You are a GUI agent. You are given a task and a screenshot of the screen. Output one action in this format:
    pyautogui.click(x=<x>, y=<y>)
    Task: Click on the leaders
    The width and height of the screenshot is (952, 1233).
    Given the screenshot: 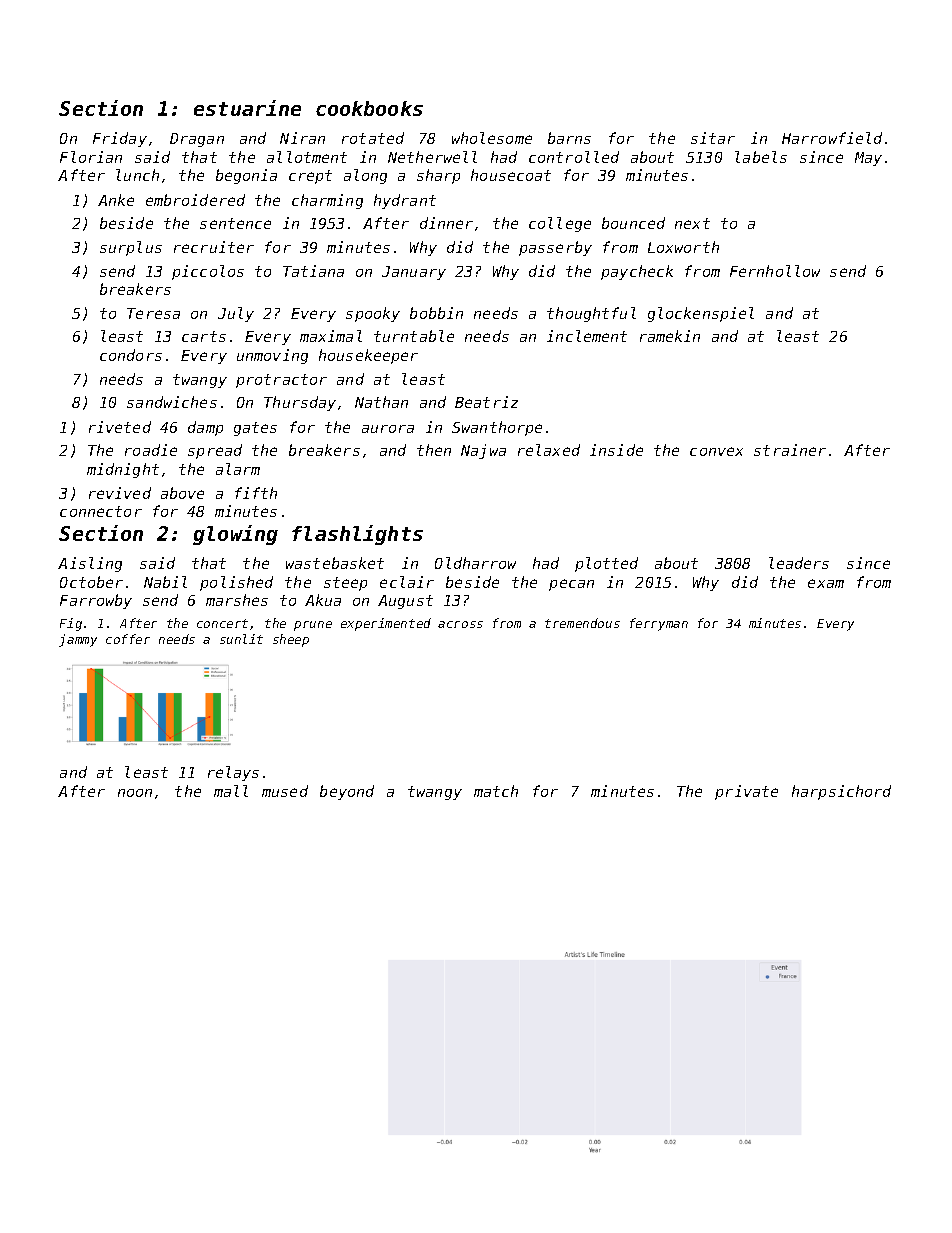 What is the action you would take?
    pyautogui.click(x=799, y=563)
